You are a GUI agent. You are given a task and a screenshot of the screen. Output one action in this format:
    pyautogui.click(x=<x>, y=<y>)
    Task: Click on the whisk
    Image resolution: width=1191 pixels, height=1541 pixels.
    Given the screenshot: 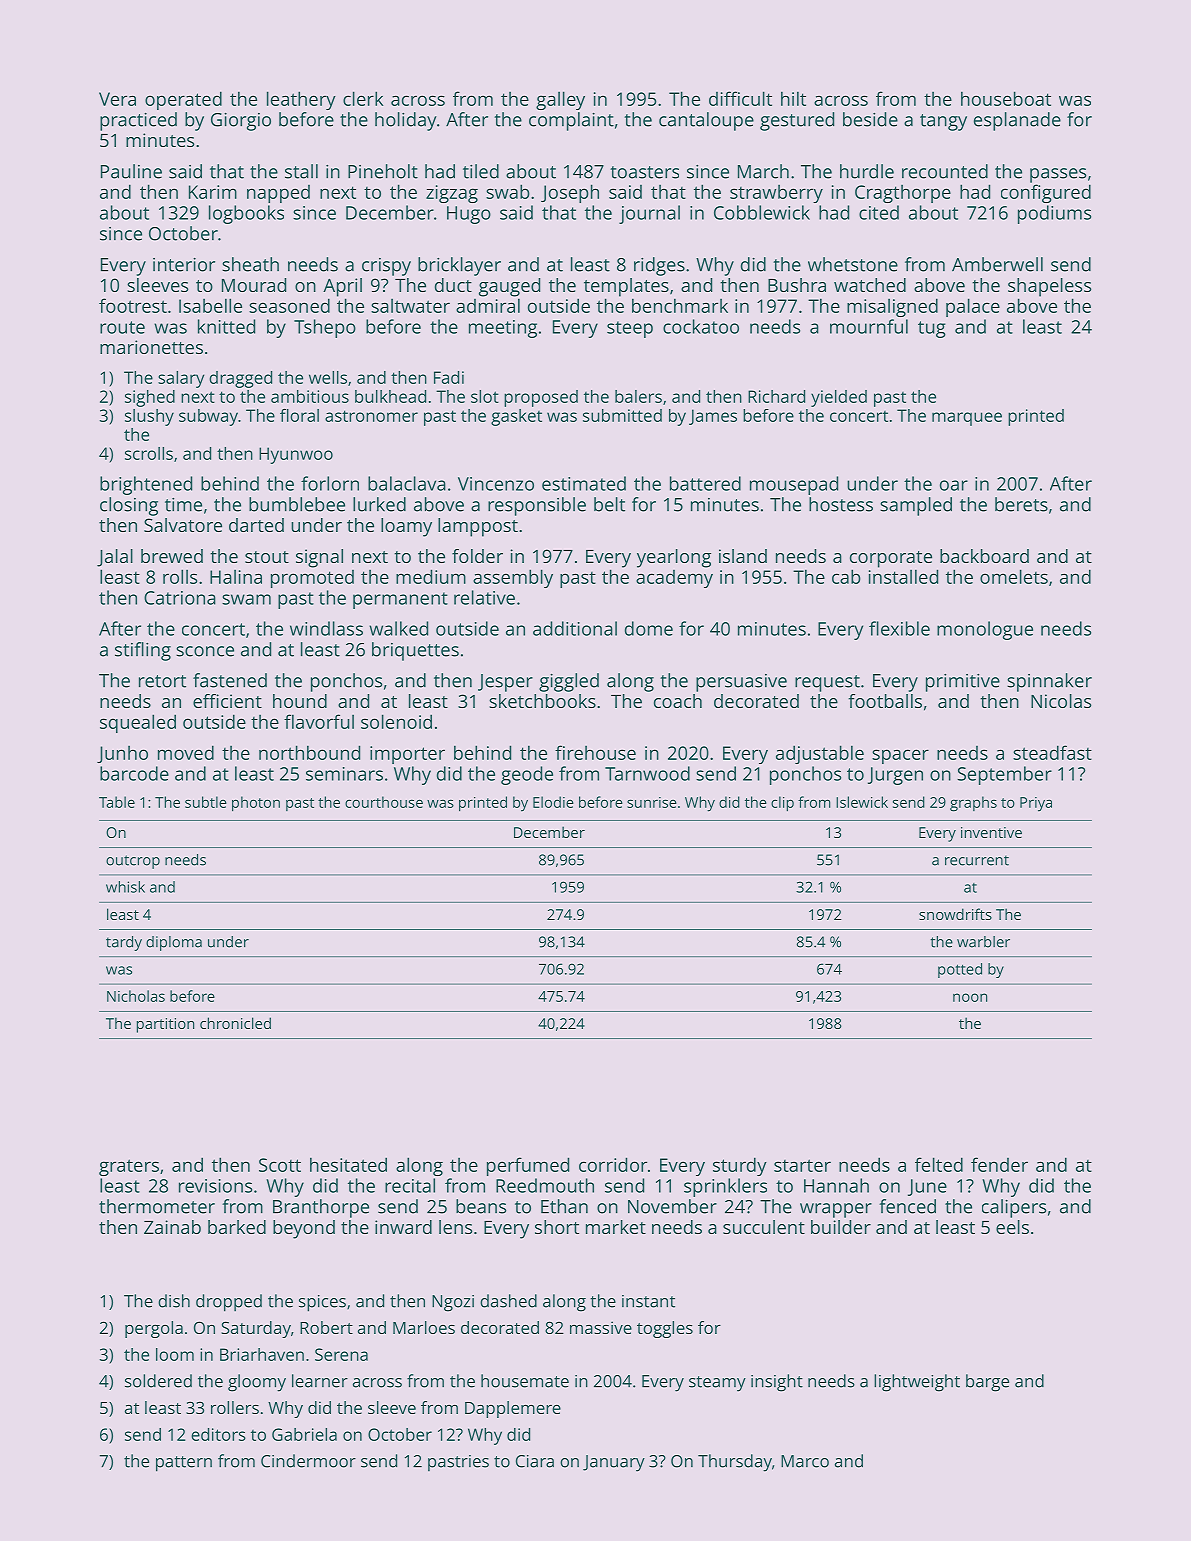 What is the action you would take?
    pyautogui.click(x=125, y=887)
